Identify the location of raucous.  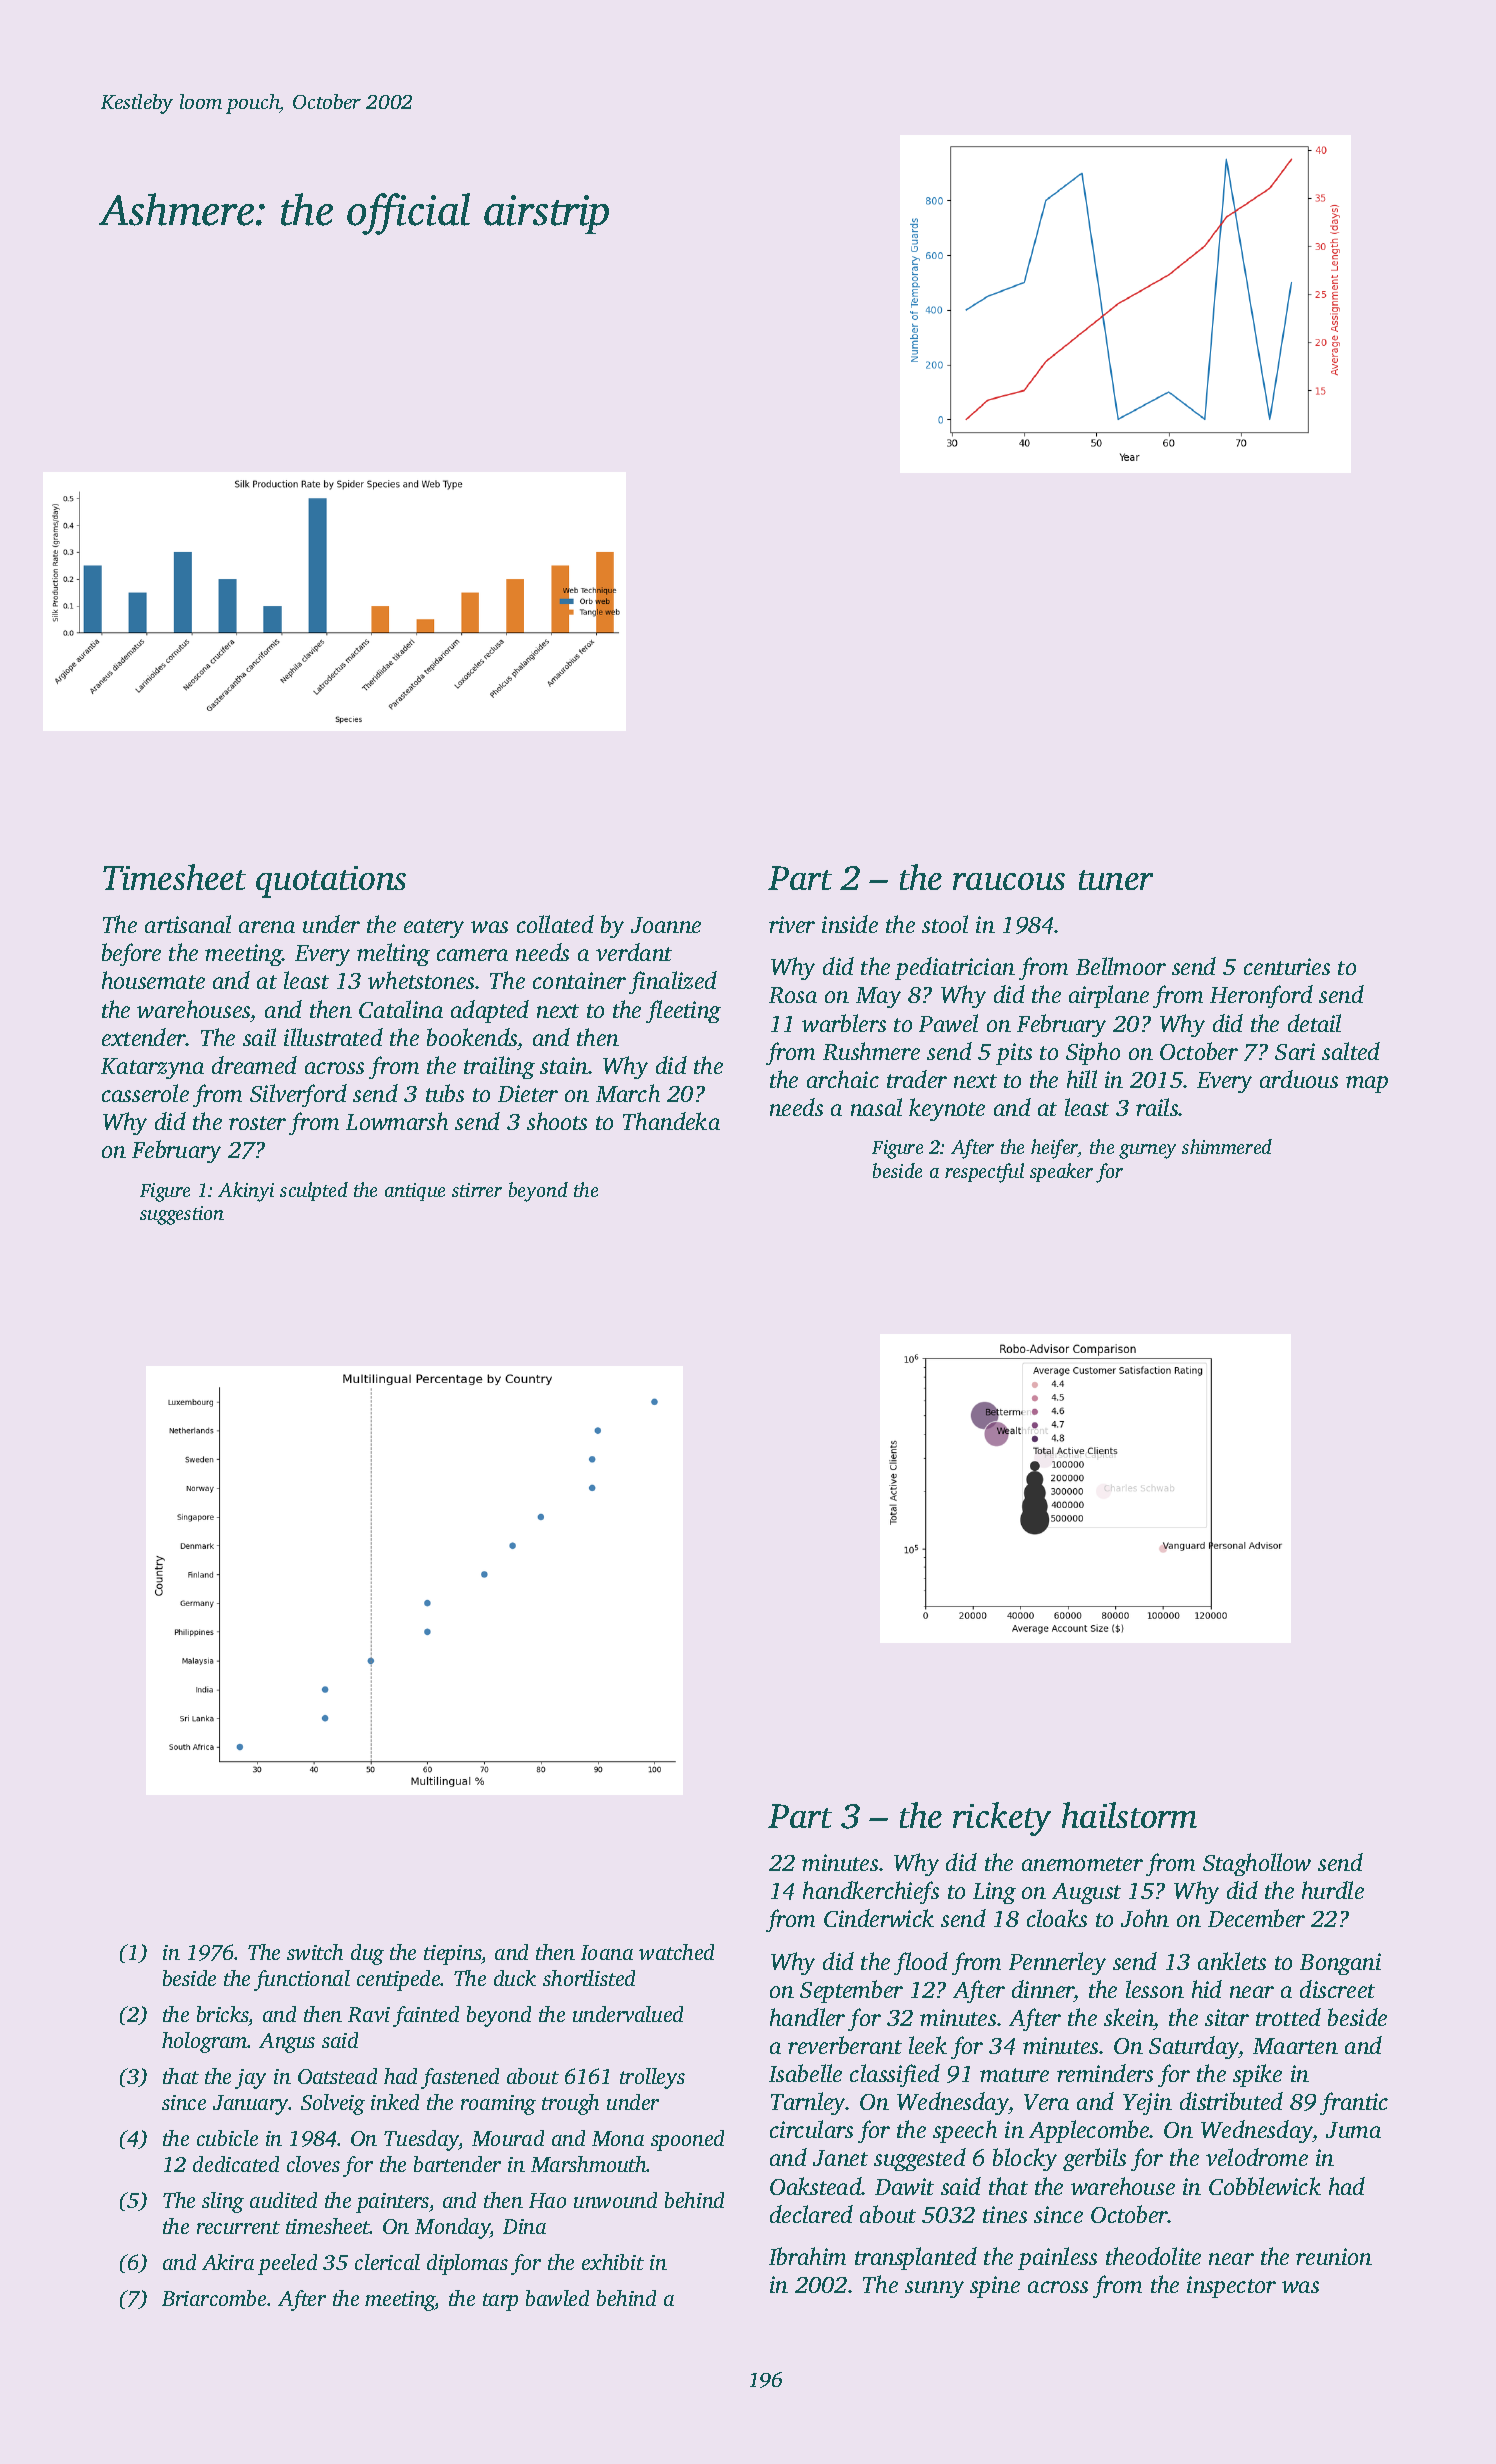
(1009, 881).
